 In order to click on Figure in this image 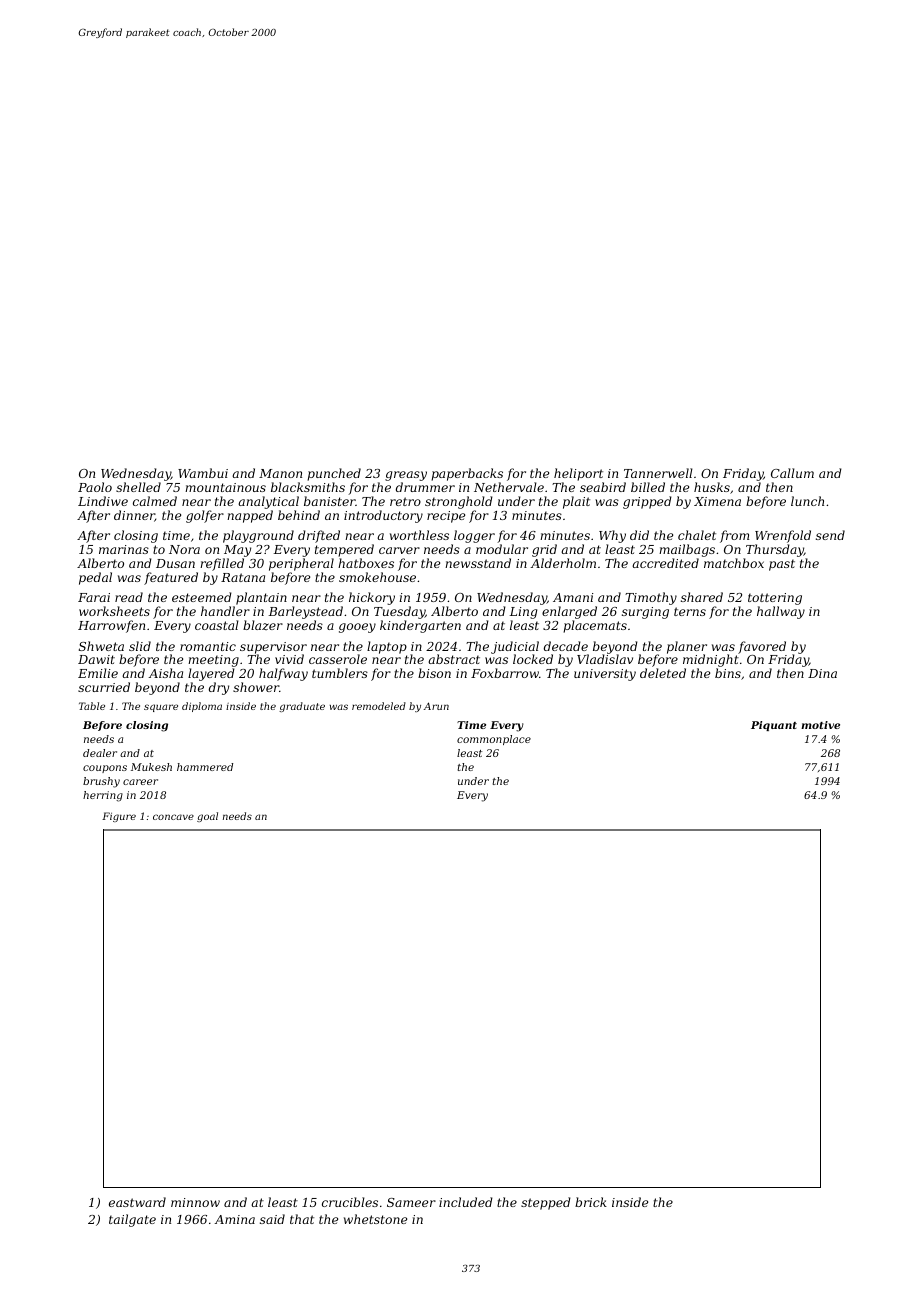, I will do `click(119, 817)`.
